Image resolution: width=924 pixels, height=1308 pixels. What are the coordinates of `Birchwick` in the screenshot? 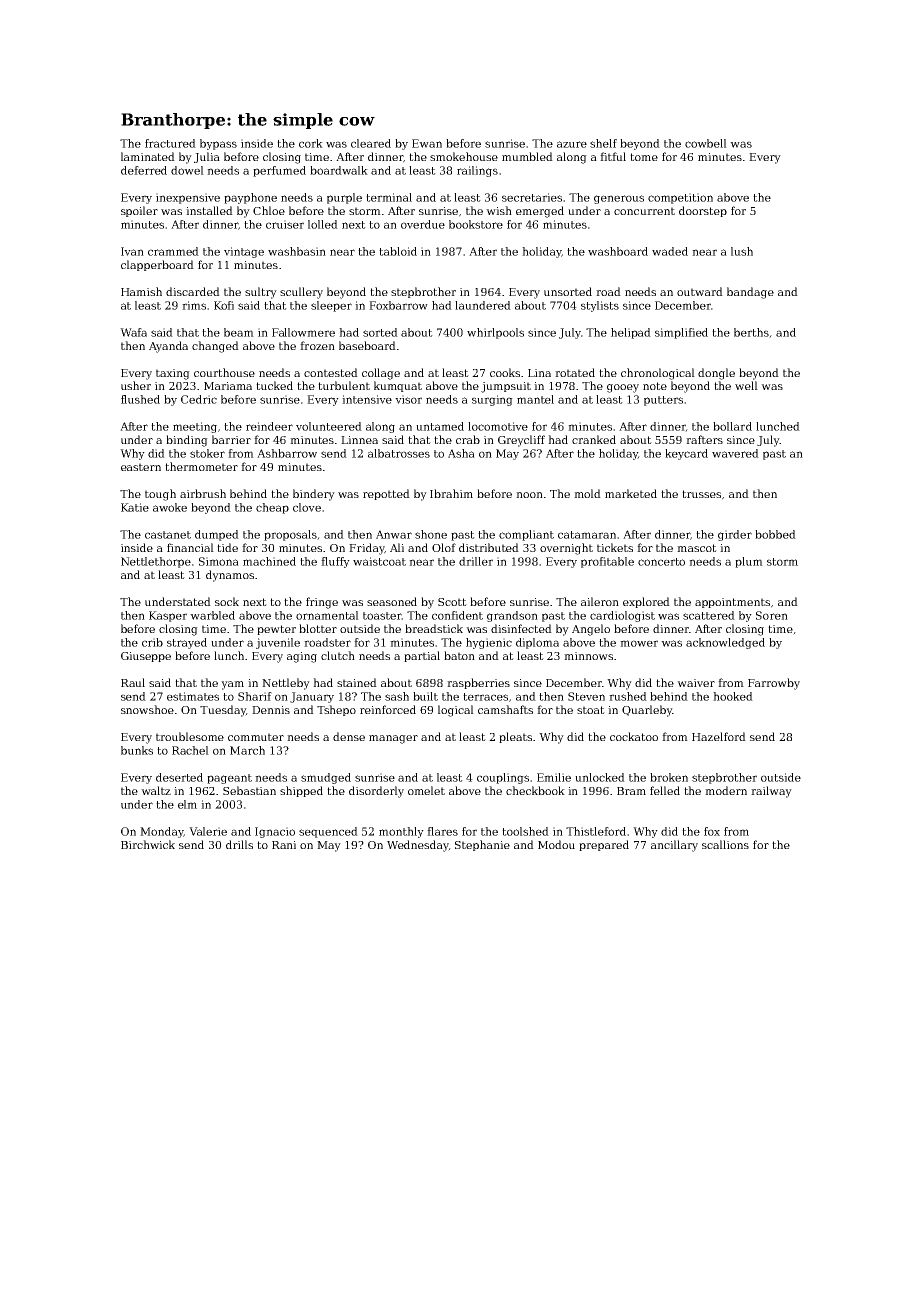 It's located at (148, 844).
